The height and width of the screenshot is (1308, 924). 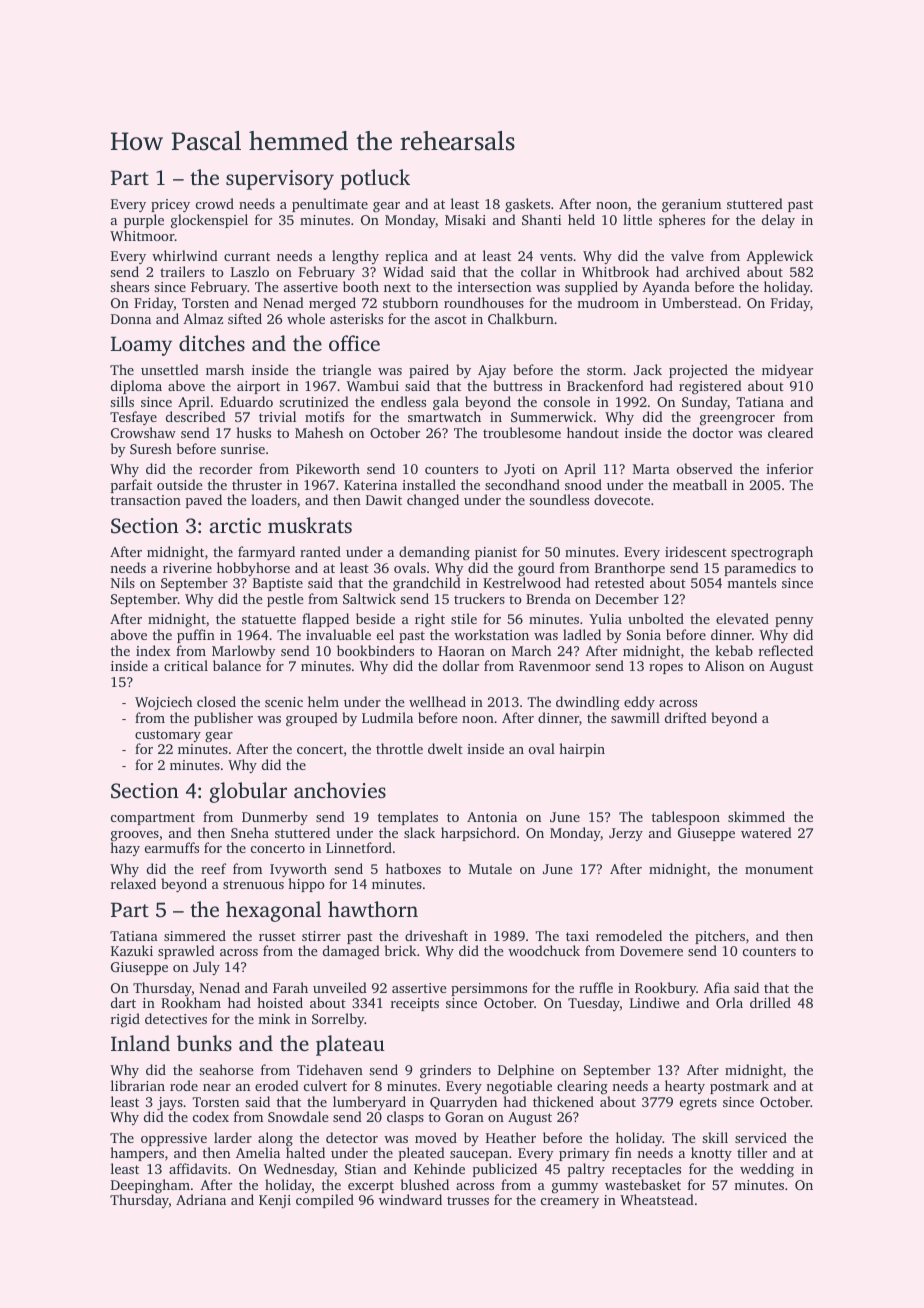 I want to click on wedding, so click(x=767, y=1170).
